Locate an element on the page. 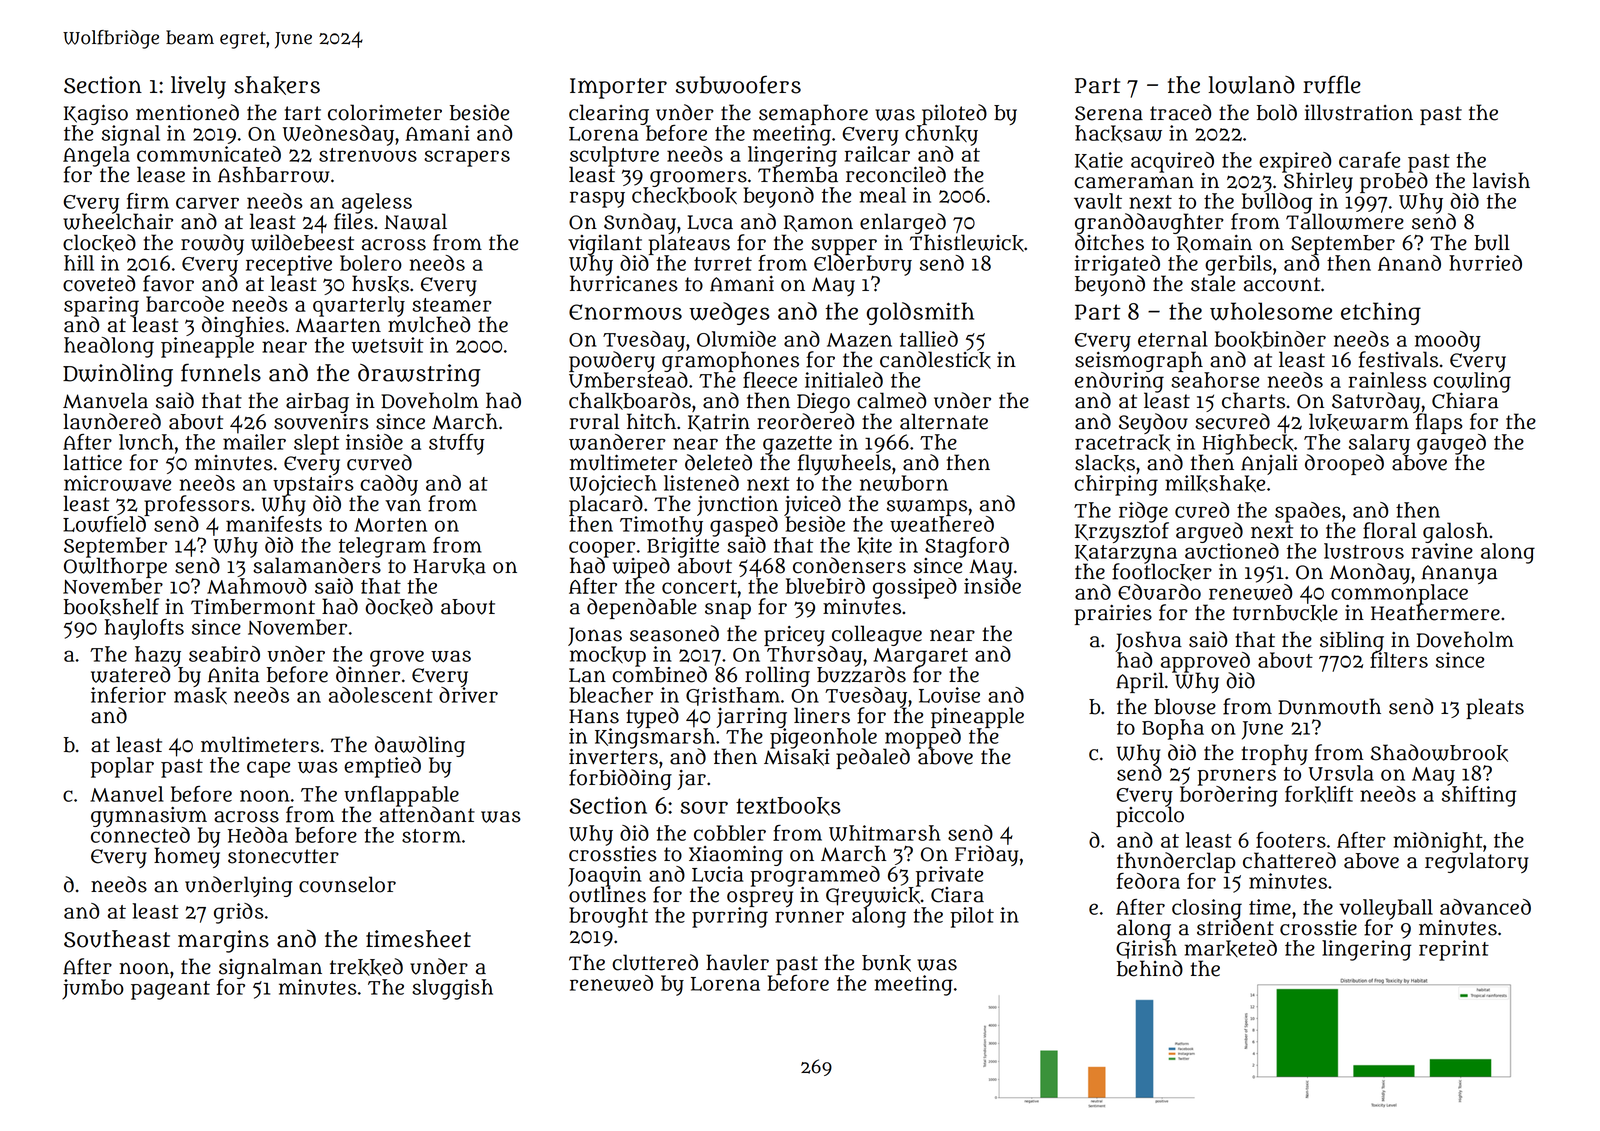  reprint is located at coordinates (1454, 950).
